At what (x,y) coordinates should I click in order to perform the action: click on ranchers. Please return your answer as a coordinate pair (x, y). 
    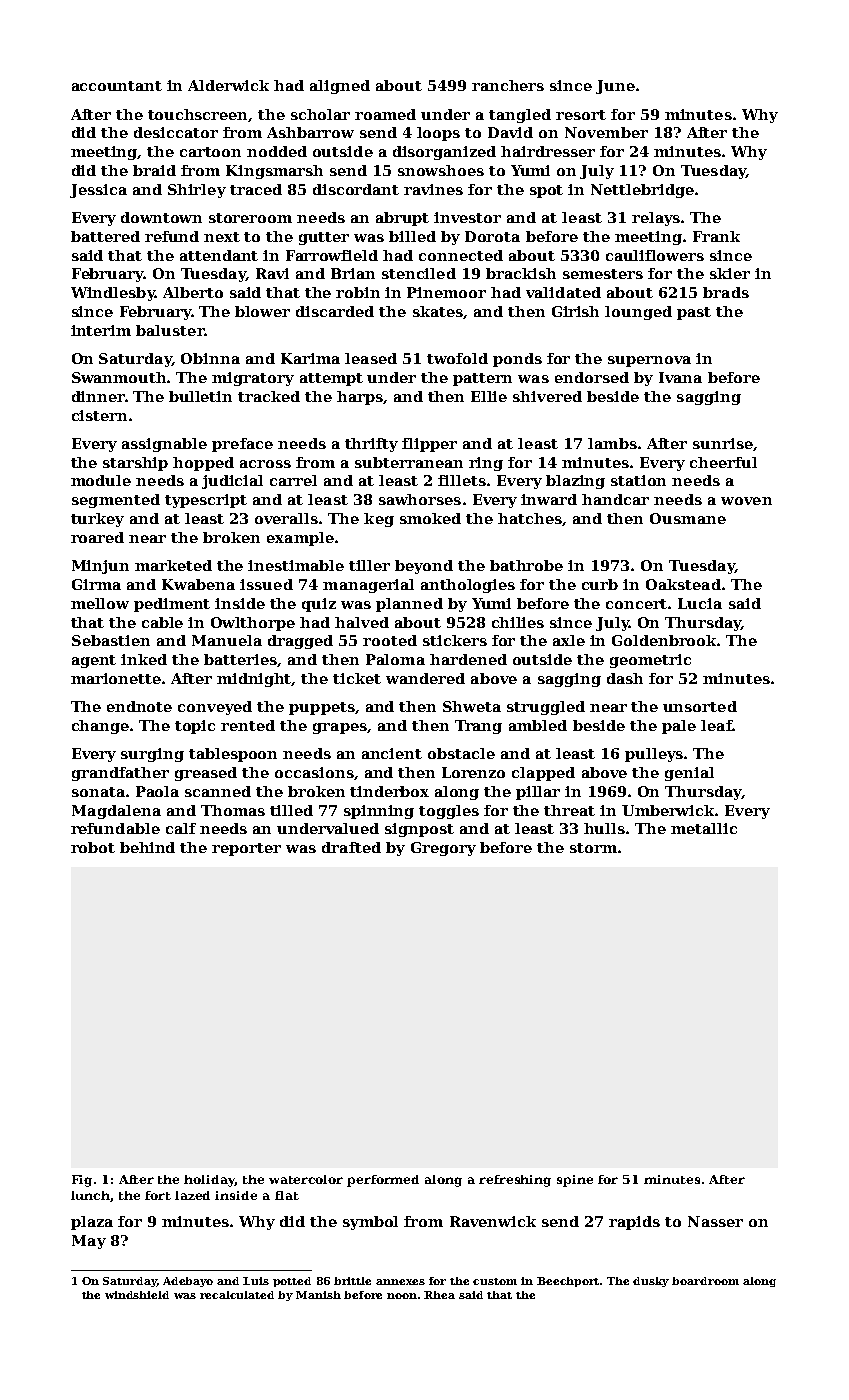
    Looking at the image, I should click on (508, 85).
